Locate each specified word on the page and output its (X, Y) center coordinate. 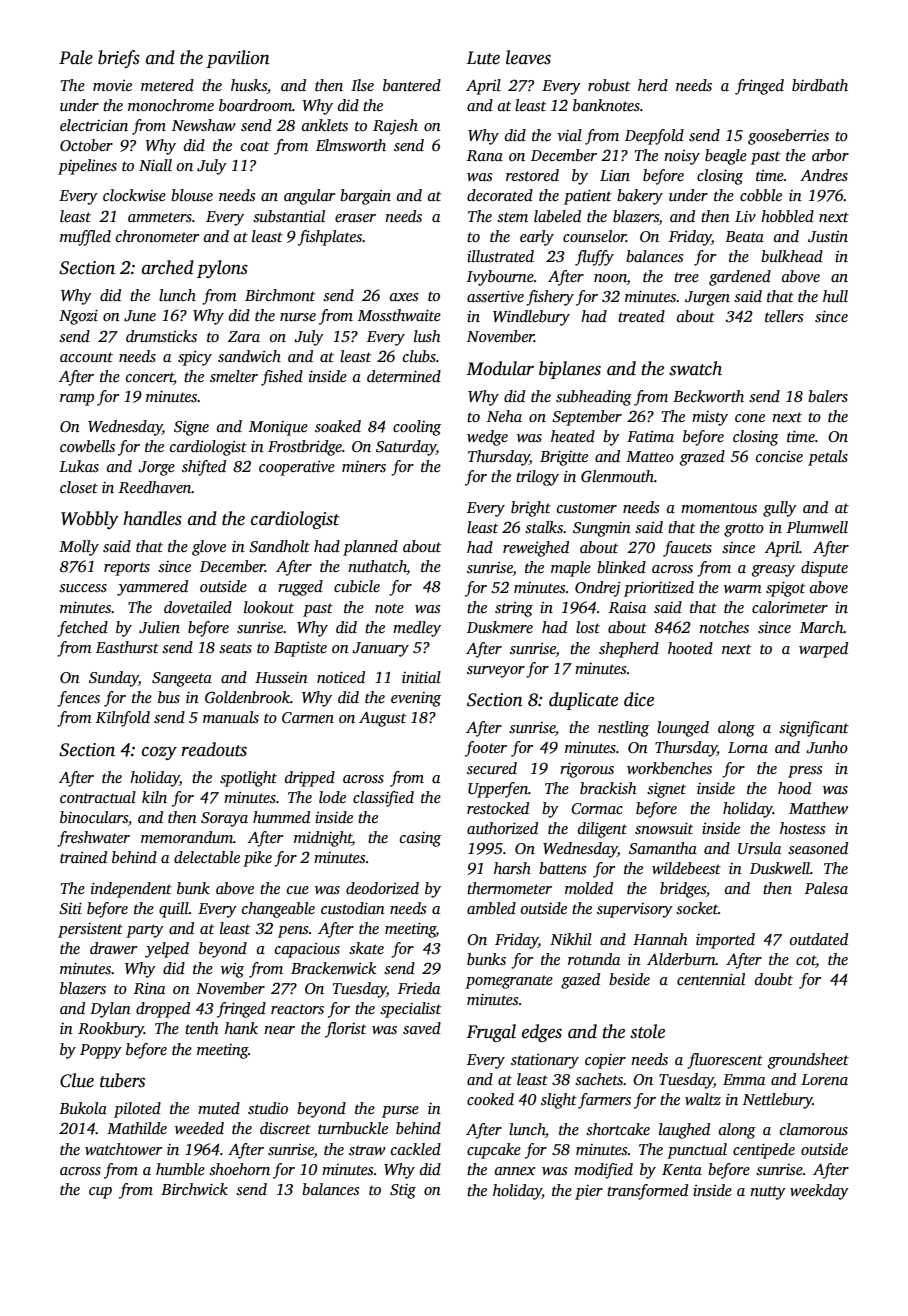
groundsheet (808, 1061)
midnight (323, 839)
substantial (289, 216)
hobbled (787, 216)
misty (710, 418)
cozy (159, 753)
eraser (355, 218)
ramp (77, 400)
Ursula (759, 848)
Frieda (419, 988)
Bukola (83, 1108)
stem (512, 217)
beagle (726, 157)
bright (531, 509)
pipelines (87, 167)
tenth (202, 1028)
